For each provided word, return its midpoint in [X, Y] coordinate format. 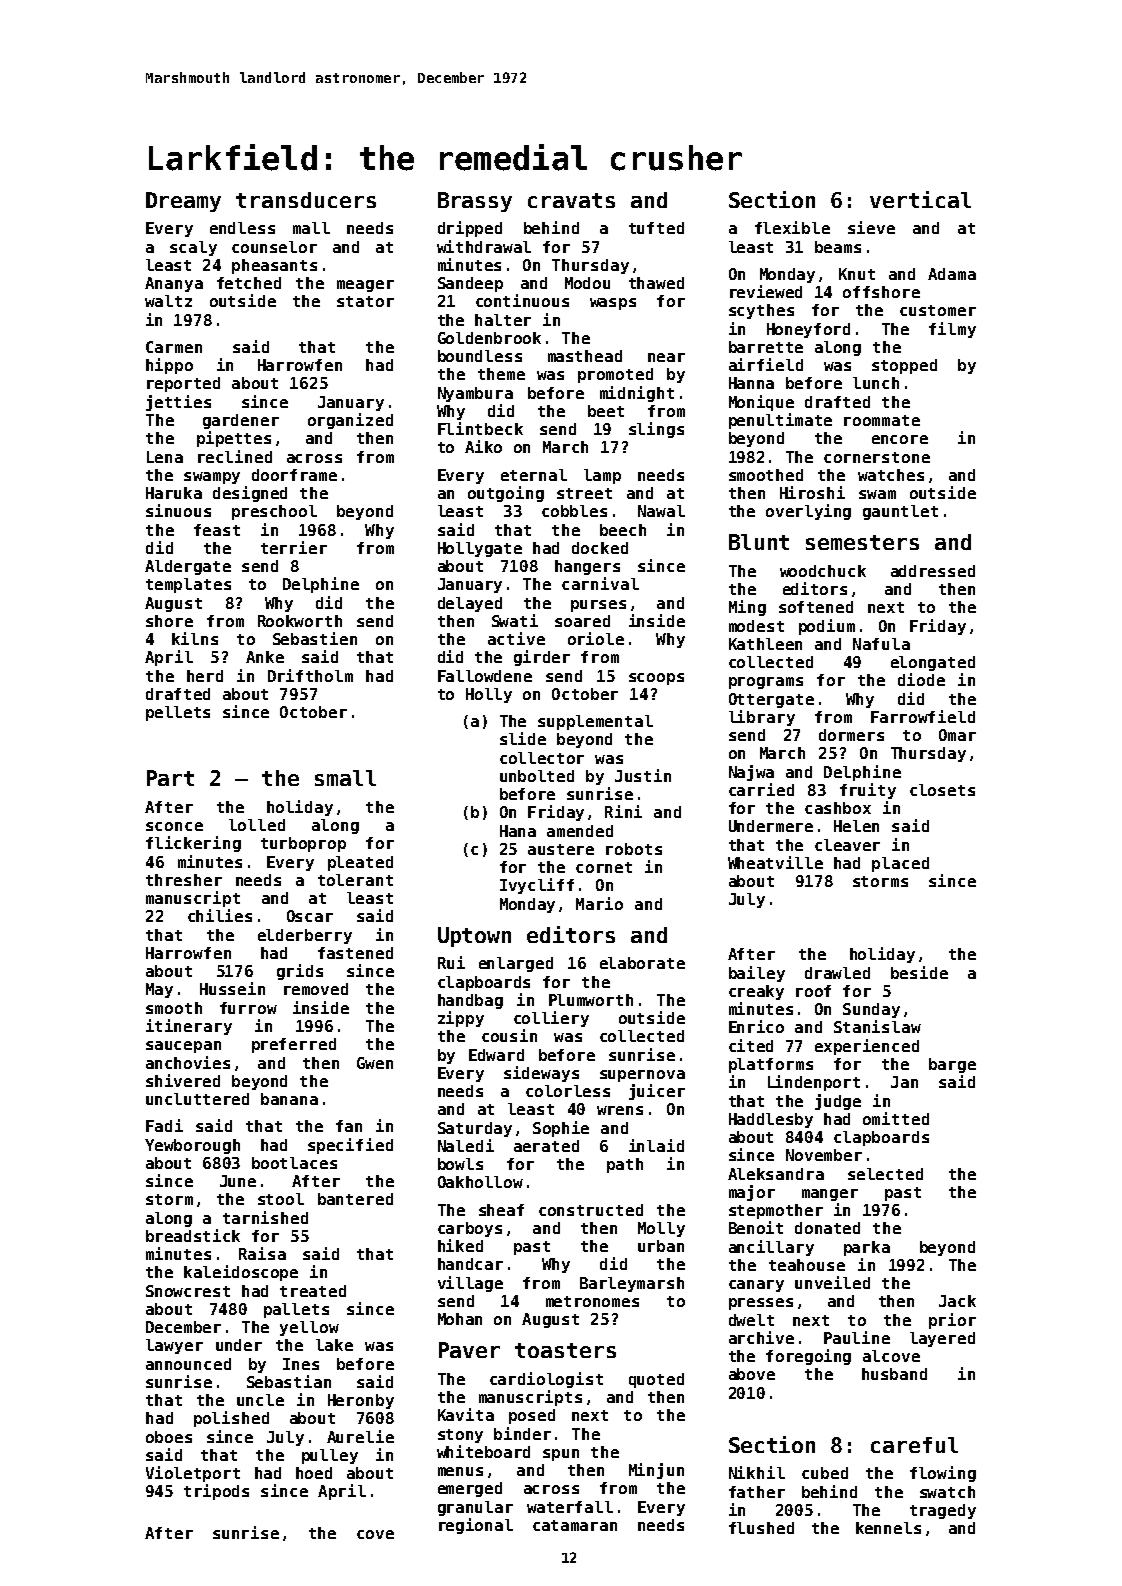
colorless [568, 1091]
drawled [837, 973]
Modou [587, 283]
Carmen [174, 347]
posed [532, 1416]
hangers [587, 567]
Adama [952, 274]
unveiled [832, 1282]
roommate [882, 420]
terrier [294, 547]
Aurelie [360, 1436]
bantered [355, 1199]
